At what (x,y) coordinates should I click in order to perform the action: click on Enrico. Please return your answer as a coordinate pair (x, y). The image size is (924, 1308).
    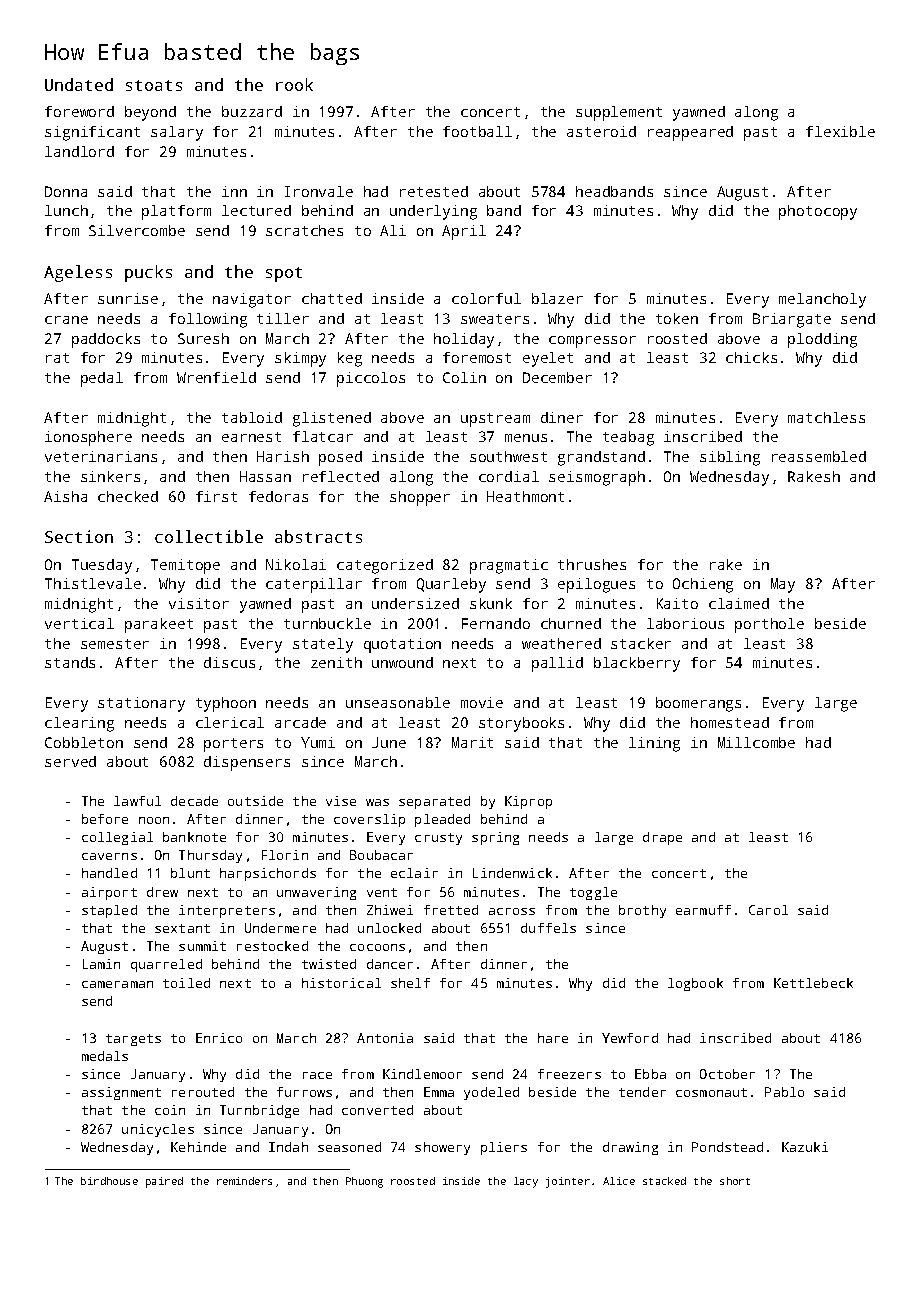
    Looking at the image, I should click on (219, 1038).
